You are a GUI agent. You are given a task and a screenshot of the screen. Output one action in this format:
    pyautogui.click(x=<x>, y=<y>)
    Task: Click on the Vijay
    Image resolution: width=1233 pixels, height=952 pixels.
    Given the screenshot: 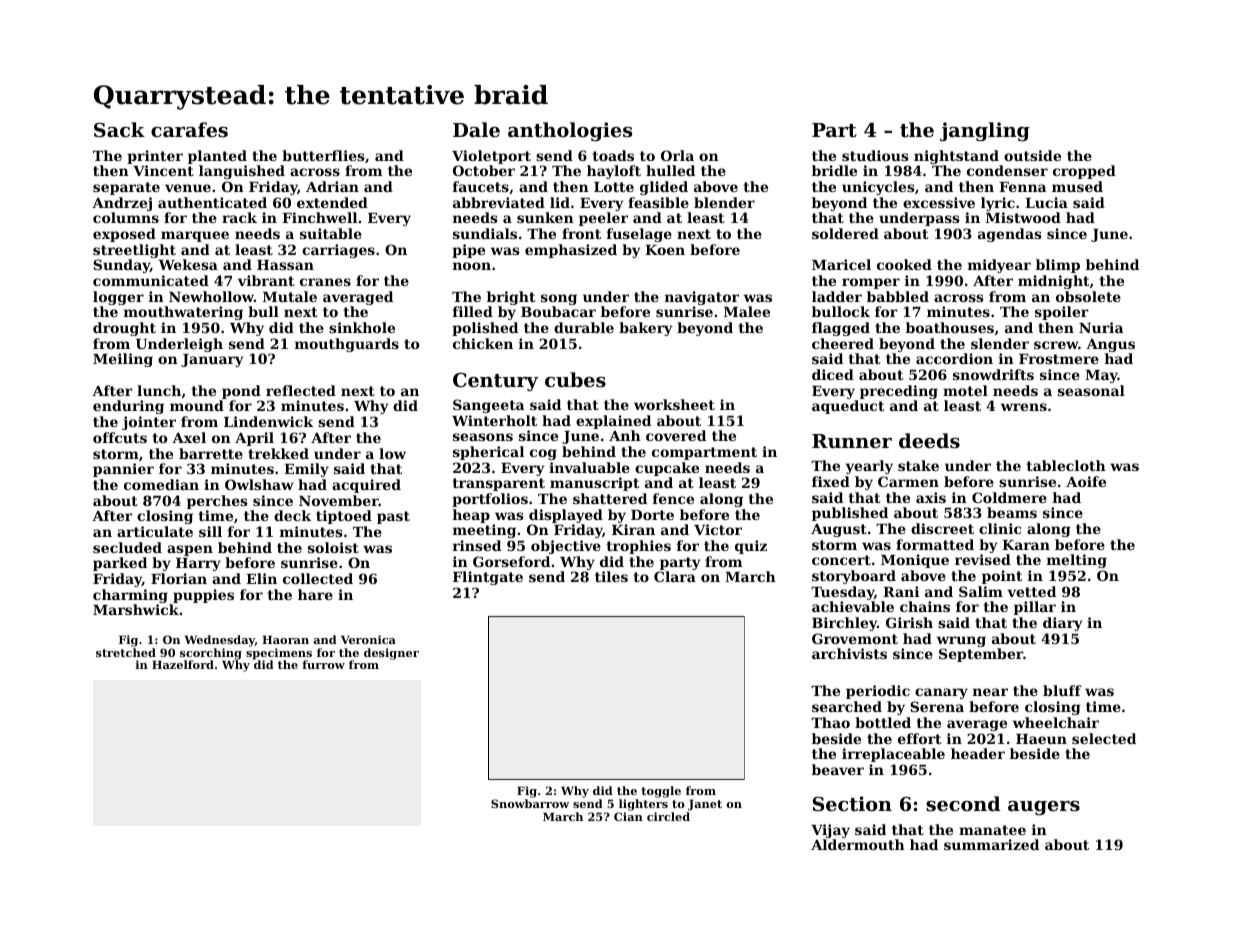 What is the action you would take?
    pyautogui.click(x=830, y=831)
